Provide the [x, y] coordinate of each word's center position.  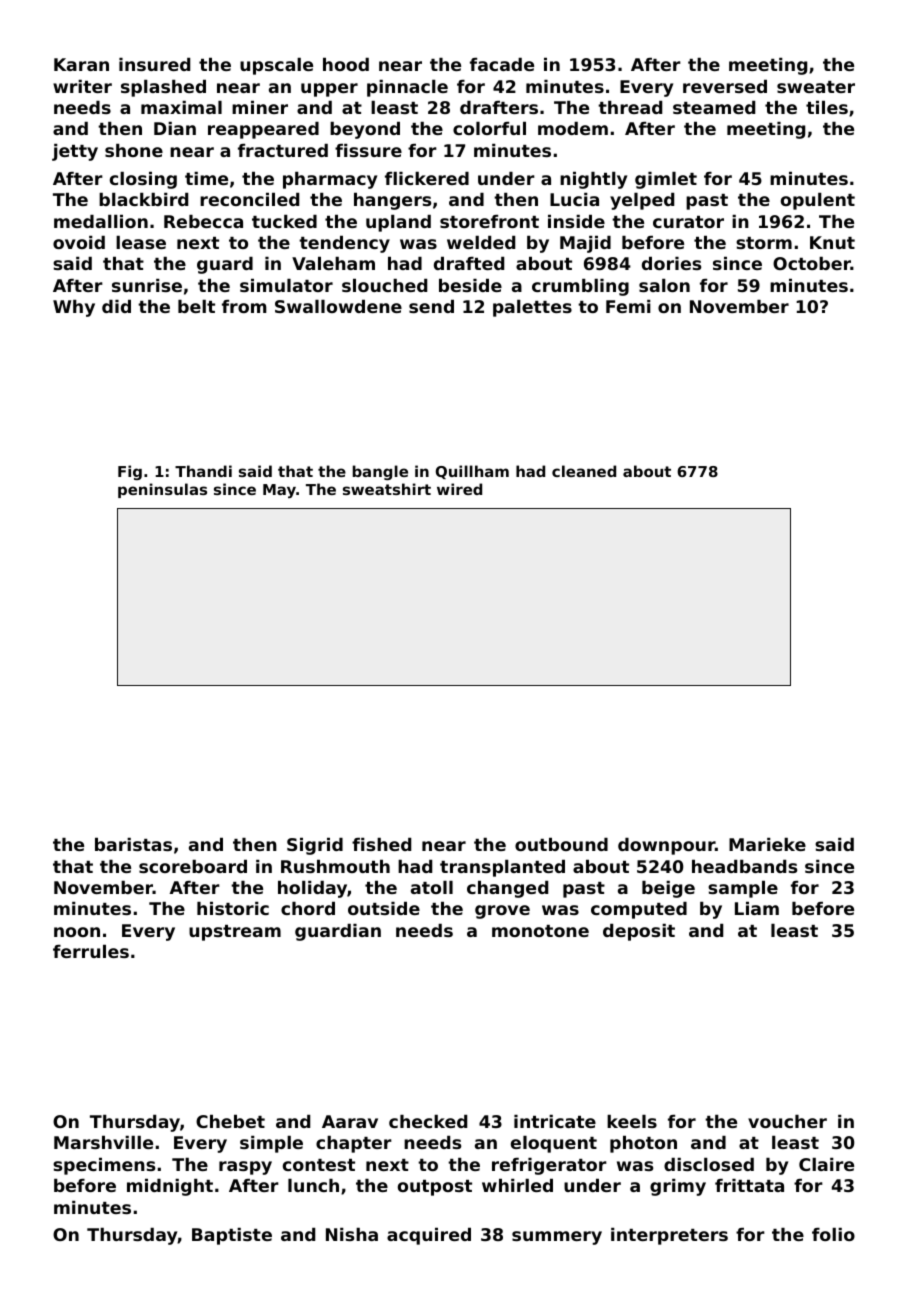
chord [308, 908]
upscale [276, 66]
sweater [816, 87]
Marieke [767, 844]
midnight [170, 1187]
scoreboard [193, 866]
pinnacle [407, 88]
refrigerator [549, 1166]
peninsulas [162, 490]
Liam [757, 908]
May [279, 491]
